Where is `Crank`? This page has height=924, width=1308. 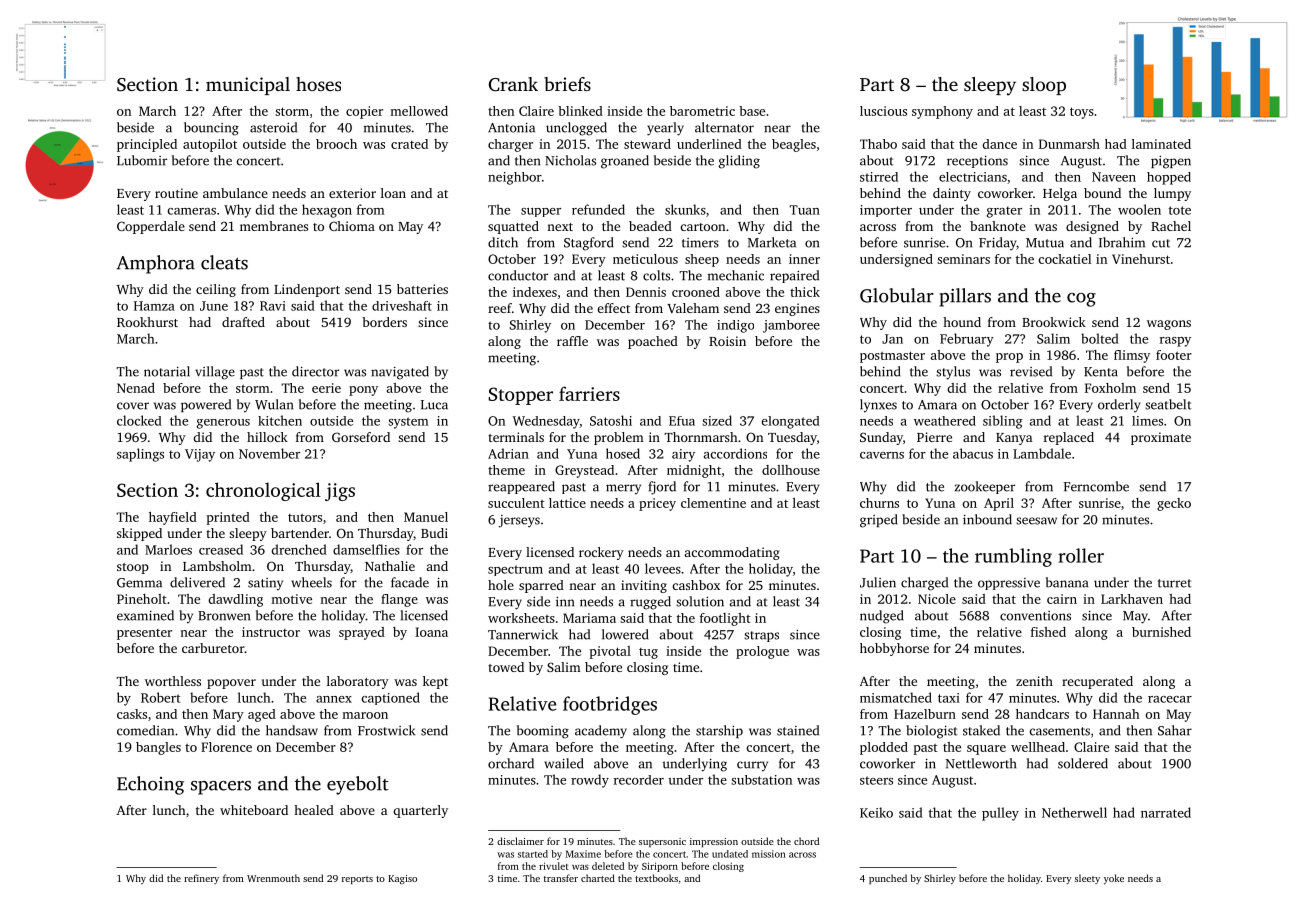 Crank is located at coordinates (513, 84).
